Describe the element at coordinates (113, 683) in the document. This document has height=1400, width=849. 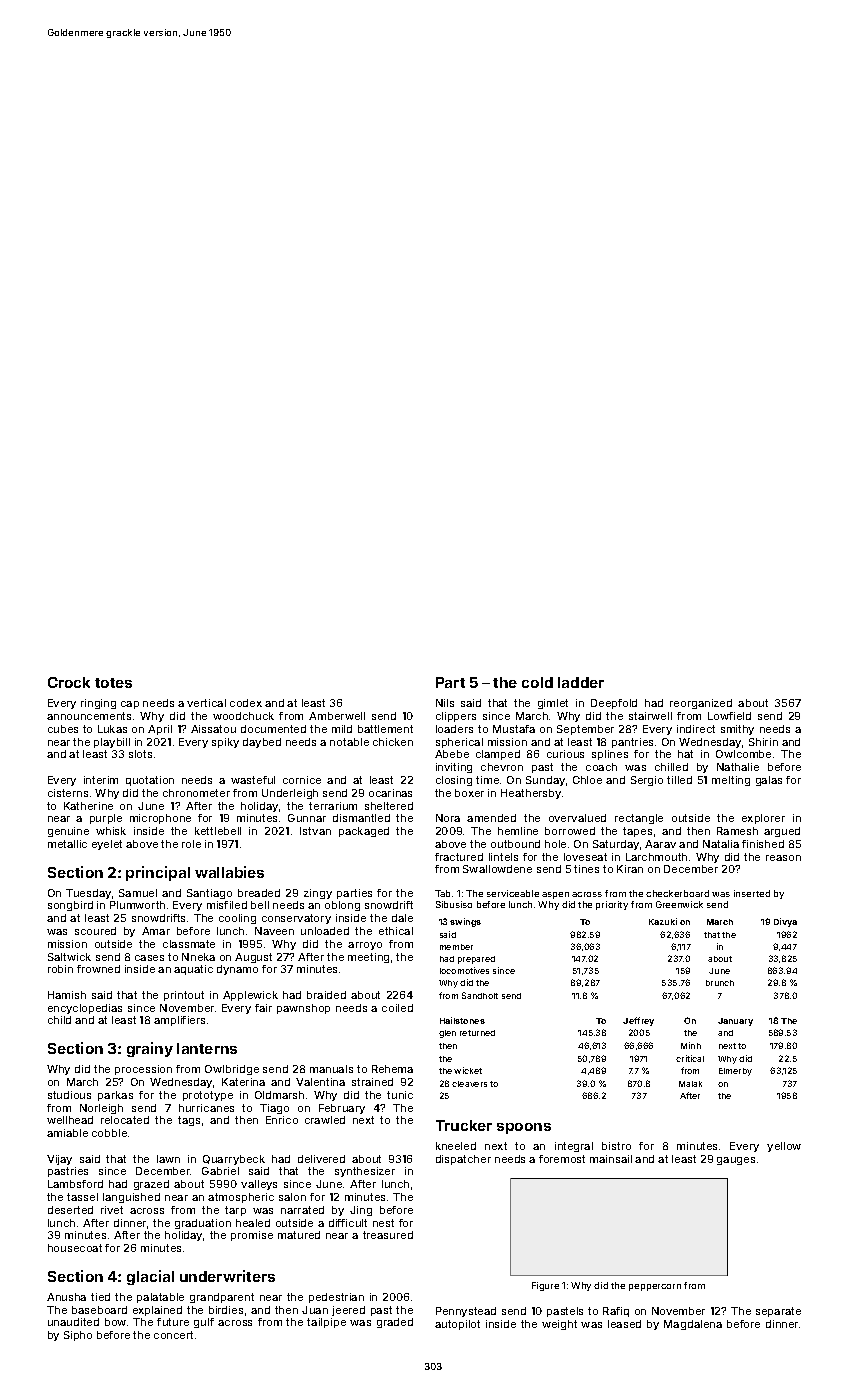
I see `totes` at that location.
